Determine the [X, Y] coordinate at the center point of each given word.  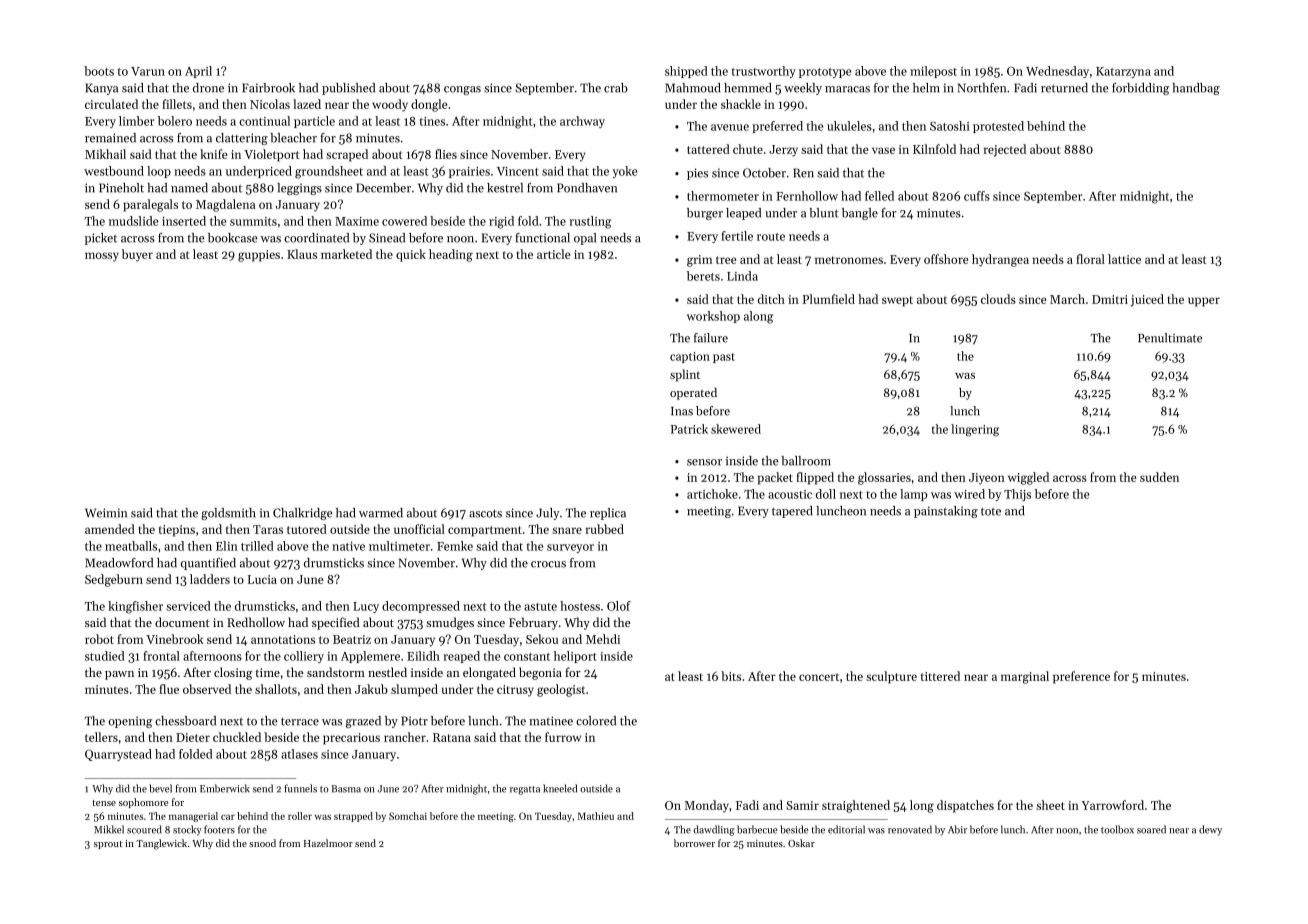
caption [690, 357]
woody [390, 105]
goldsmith [228, 514]
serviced [188, 606]
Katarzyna [1123, 72]
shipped [686, 72]
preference [1081, 677]
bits [731, 676]
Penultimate [1170, 338]
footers [219, 829]
